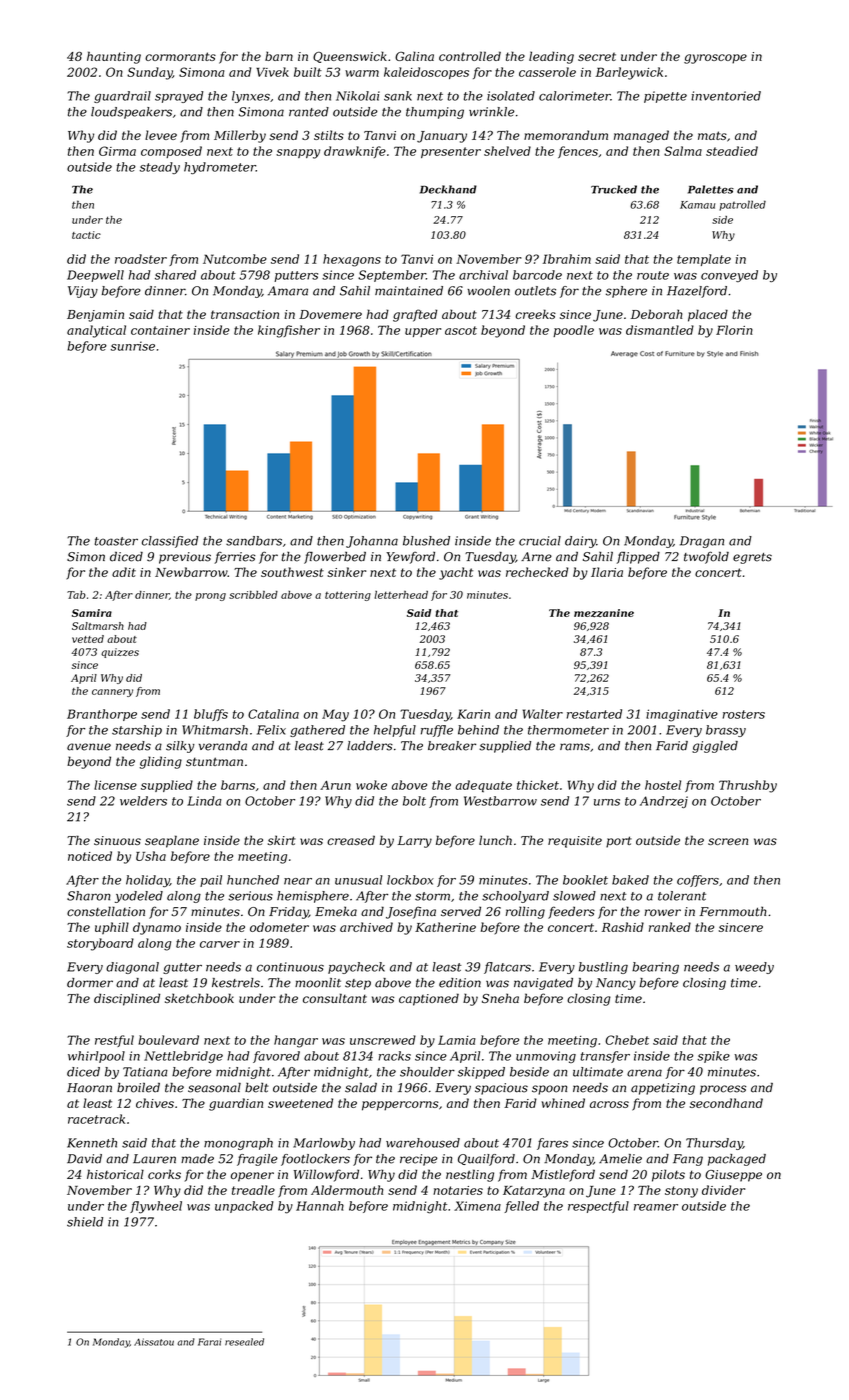 The height and width of the screenshot is (1400, 849). I want to click on container, so click(160, 330).
